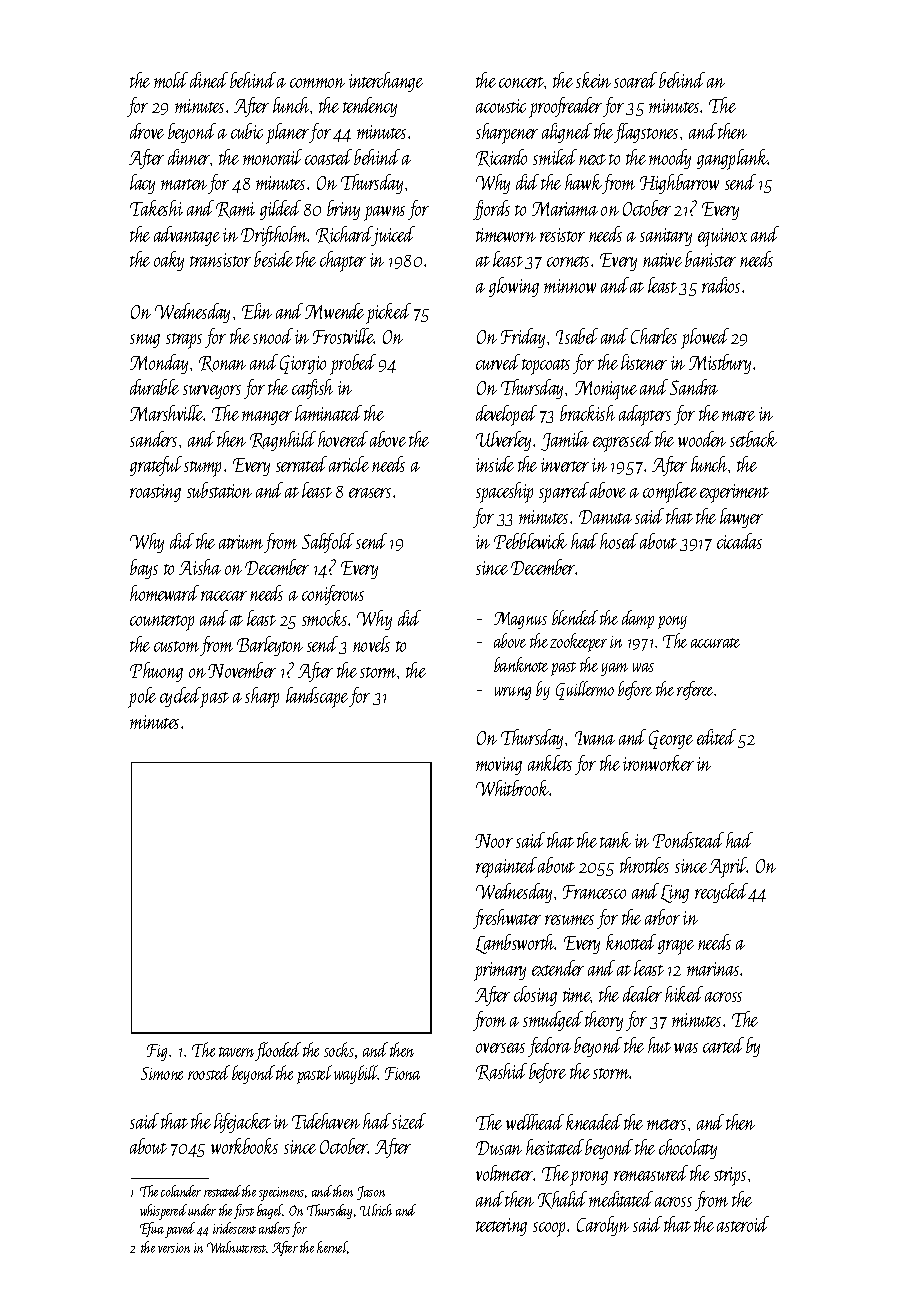 The height and width of the screenshot is (1316, 908). I want to click on asteroid, so click(743, 1224).
